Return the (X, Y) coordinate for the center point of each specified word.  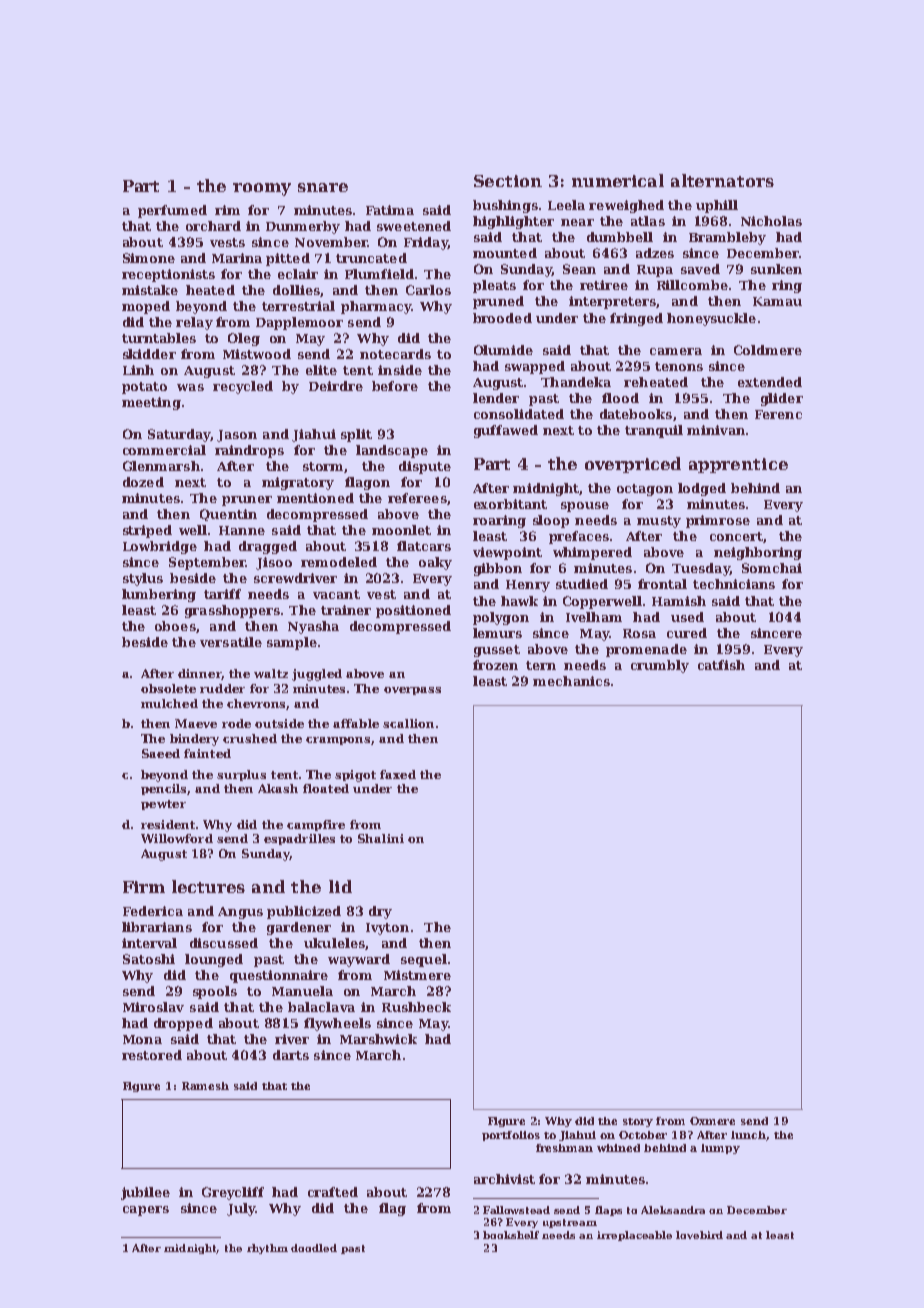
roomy (262, 189)
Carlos (428, 290)
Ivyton (387, 929)
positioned (413, 611)
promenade (646, 650)
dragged (268, 547)
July (241, 1209)
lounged (214, 960)
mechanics (571, 681)
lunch (748, 1135)
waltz (271, 673)
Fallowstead (516, 1210)
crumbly (660, 666)
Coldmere (768, 350)
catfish (721, 665)
